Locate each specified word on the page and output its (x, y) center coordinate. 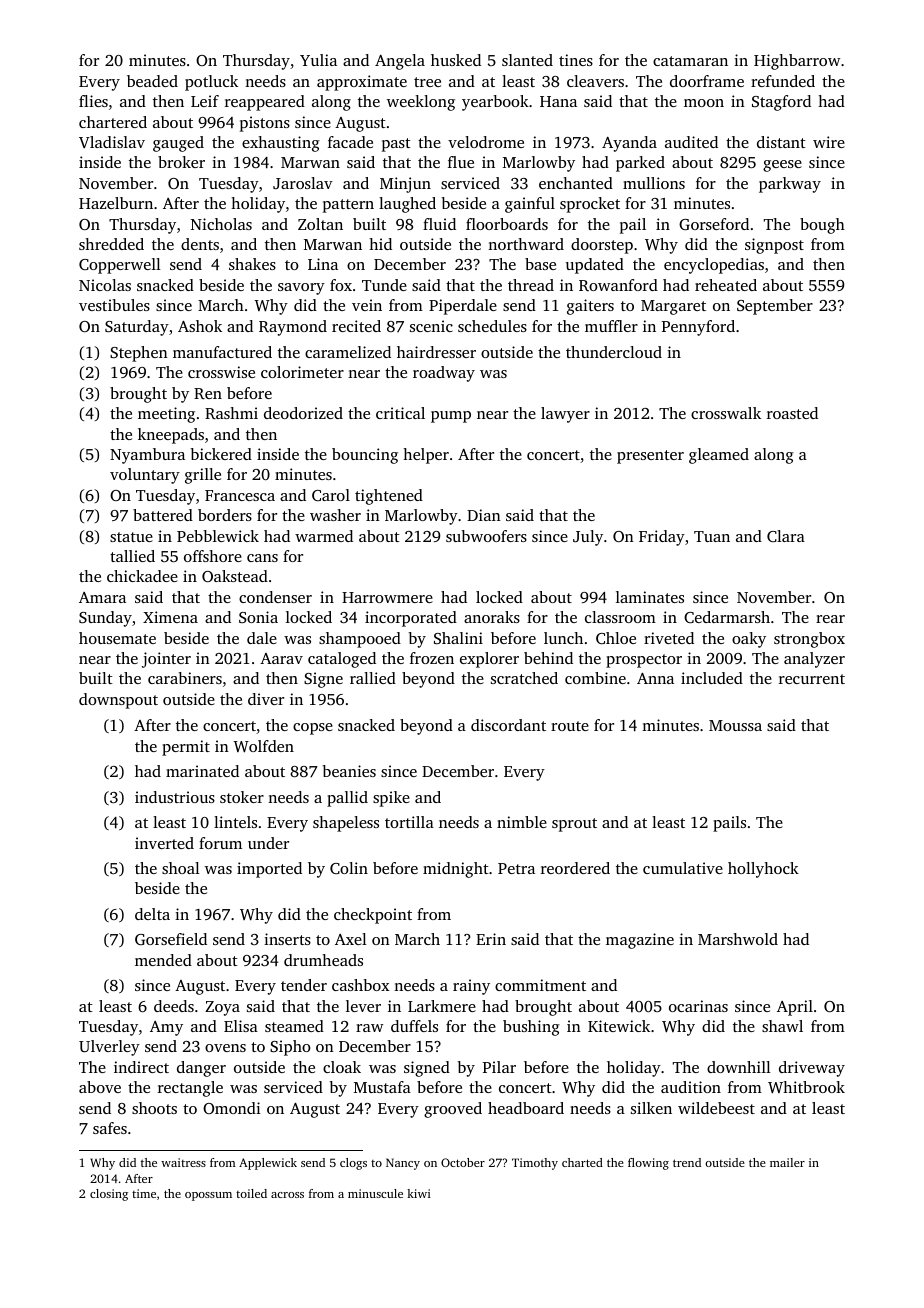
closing (109, 1195)
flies (93, 101)
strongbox (809, 640)
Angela (400, 62)
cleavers (595, 81)
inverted (164, 843)
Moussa (735, 725)
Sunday (105, 619)
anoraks (492, 617)
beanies (349, 771)
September (775, 307)
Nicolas (105, 285)
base (540, 264)
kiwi (419, 1193)
